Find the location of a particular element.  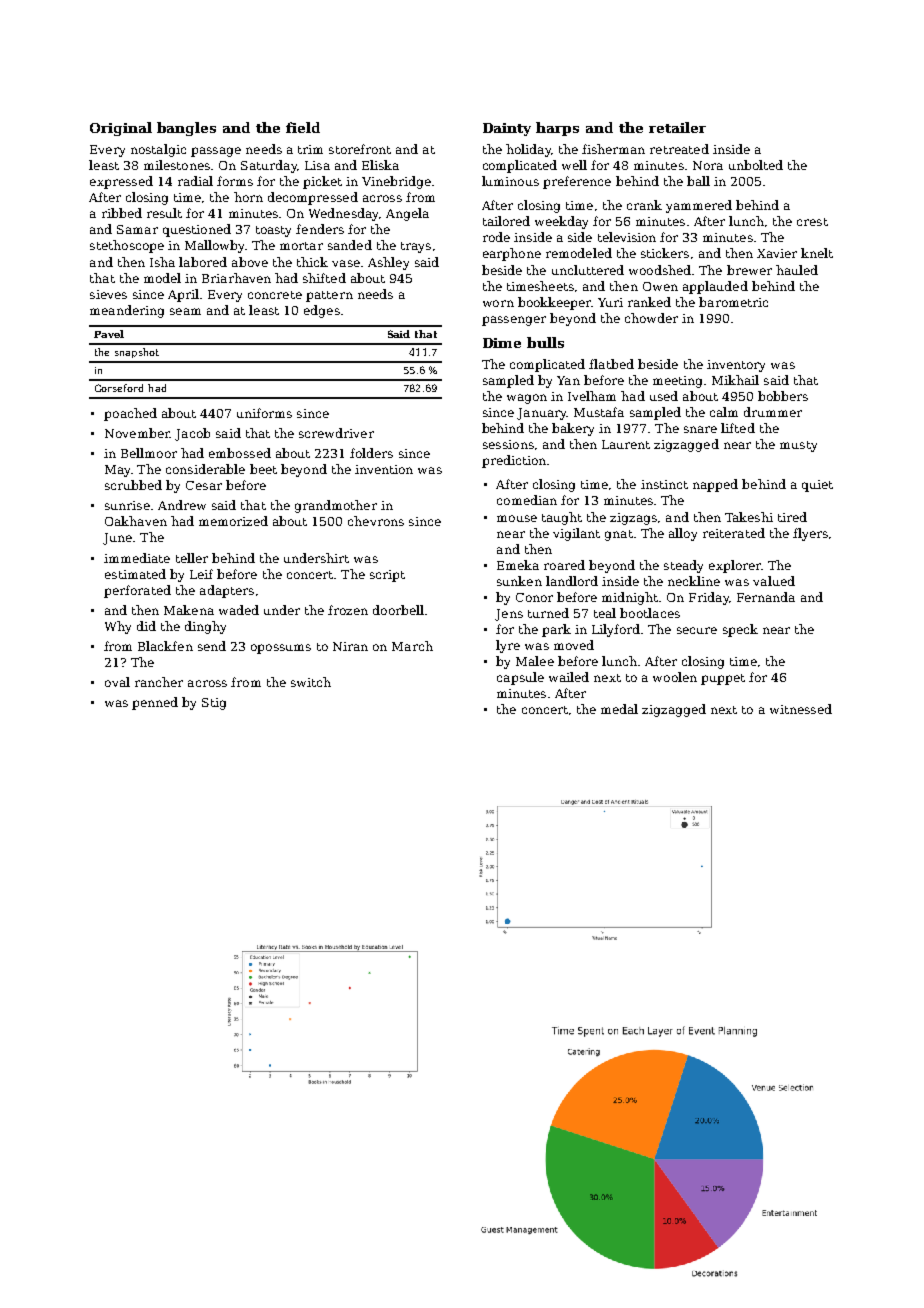

concrete is located at coordinates (275, 295).
